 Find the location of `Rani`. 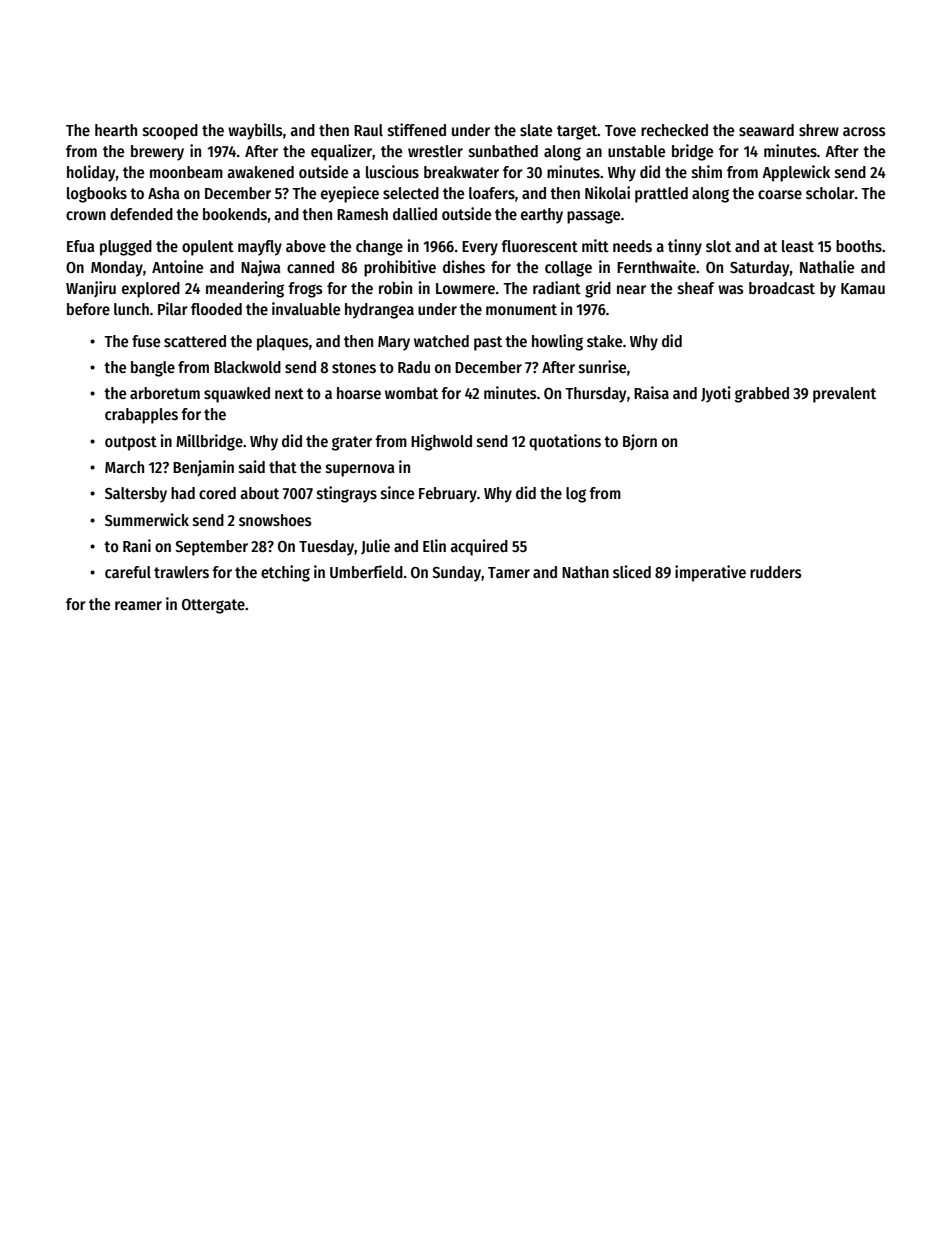

Rani is located at coordinates (137, 545).
